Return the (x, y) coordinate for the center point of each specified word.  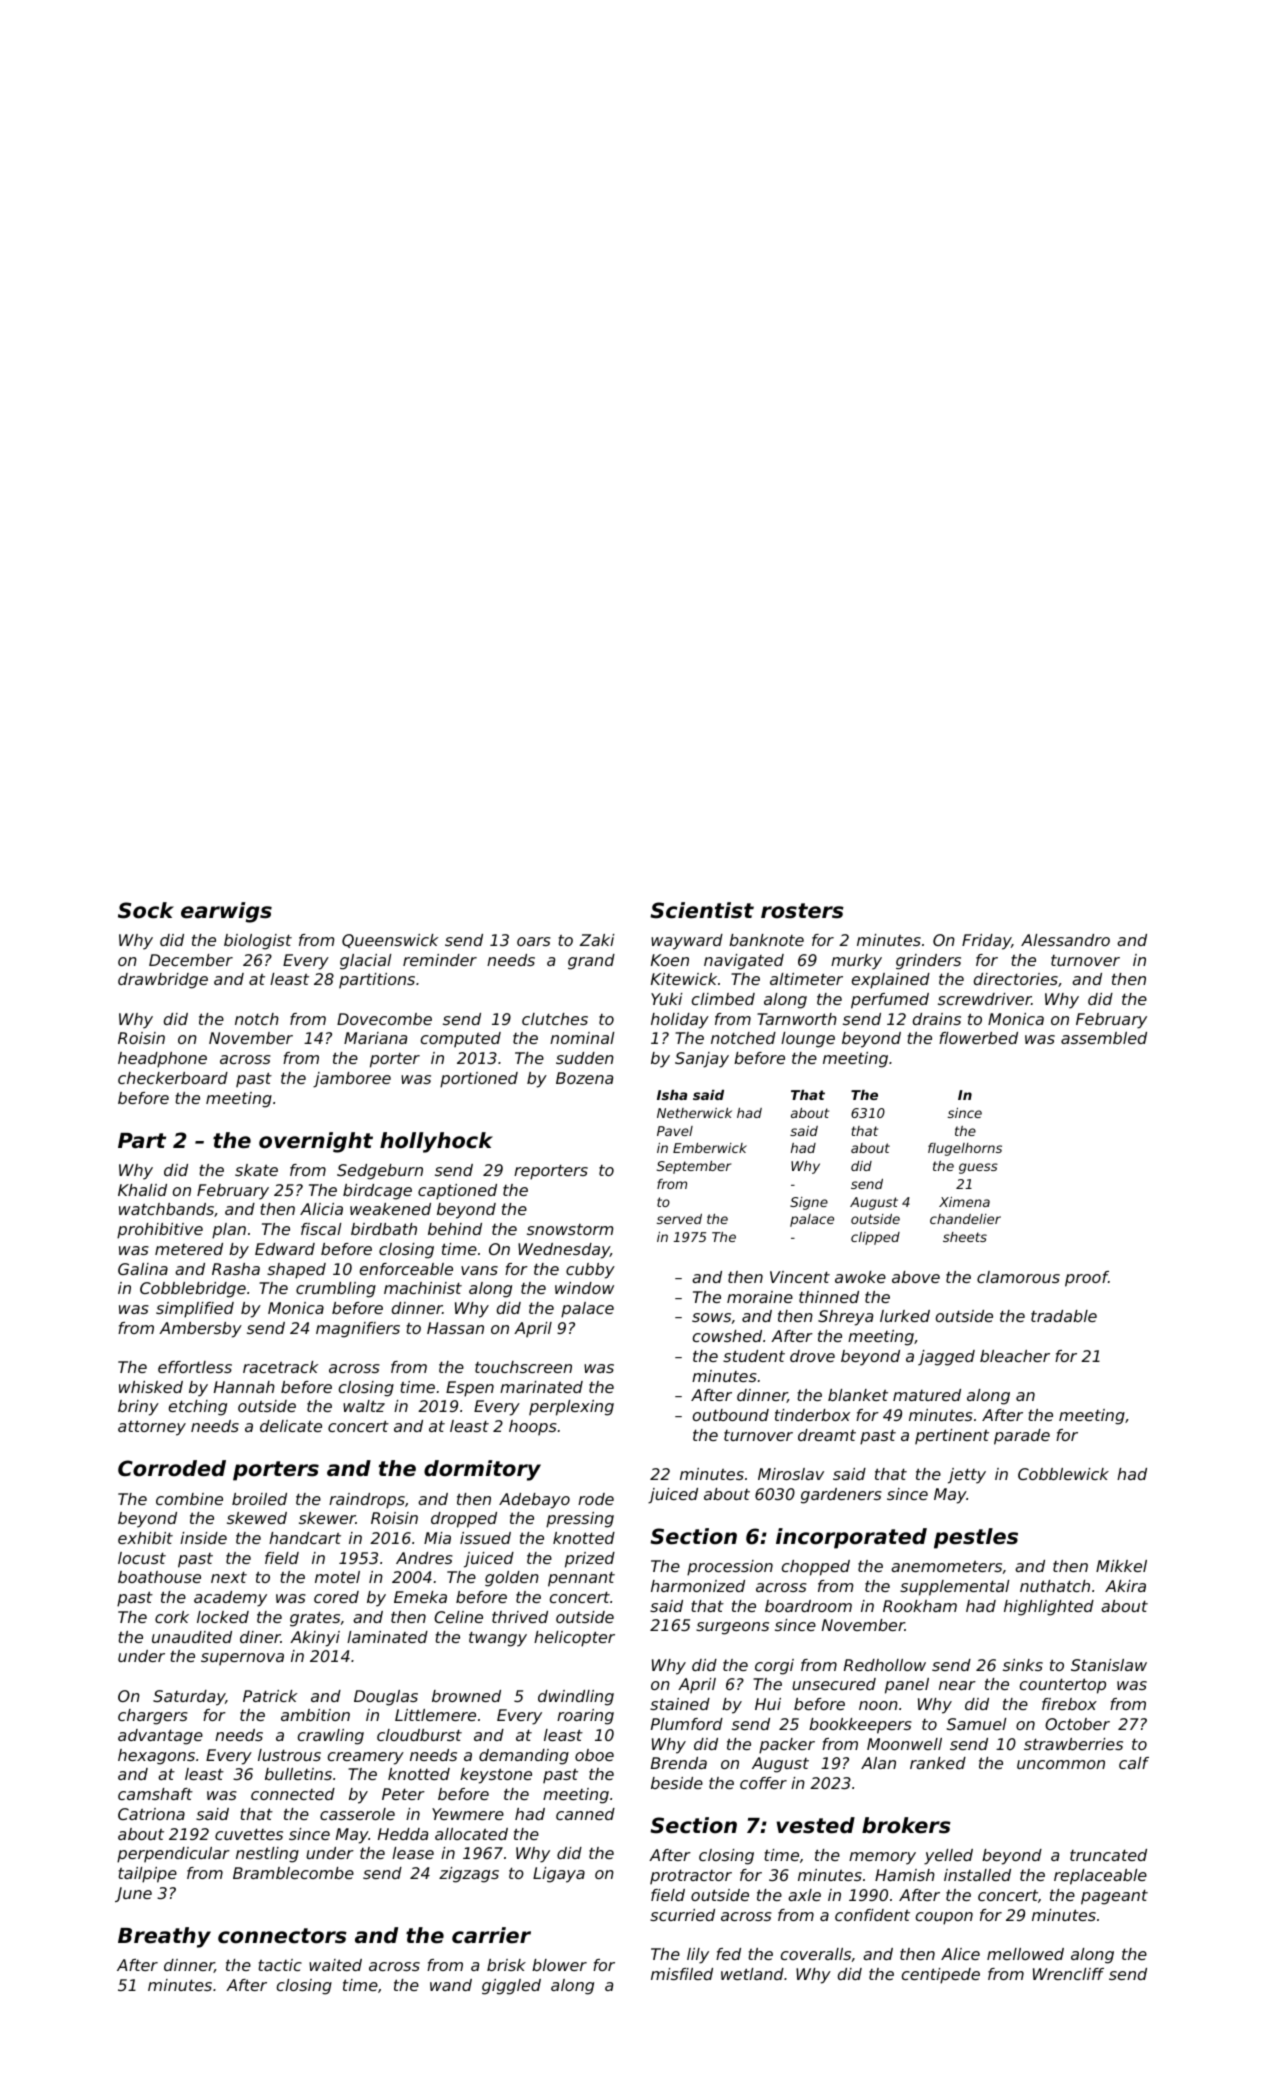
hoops (533, 1428)
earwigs (226, 912)
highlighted (1049, 1608)
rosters (802, 911)
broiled (259, 1499)
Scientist (702, 910)
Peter (403, 1794)
